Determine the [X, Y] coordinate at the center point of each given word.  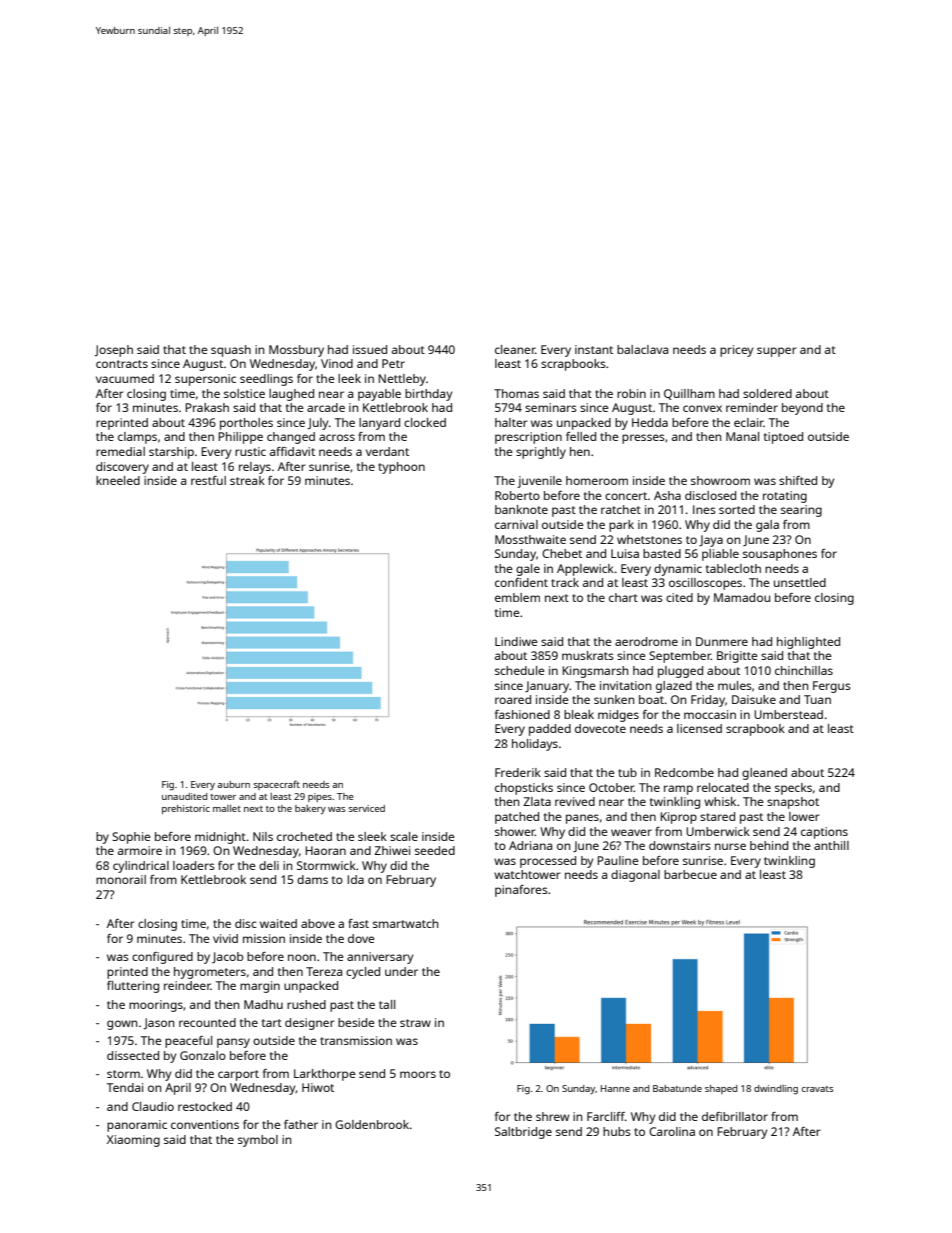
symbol [258, 1141]
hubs [617, 1131]
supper [777, 352]
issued [370, 349]
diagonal [635, 876]
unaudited [184, 796]
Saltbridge [523, 1133]
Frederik [518, 772]
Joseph [113, 351]
